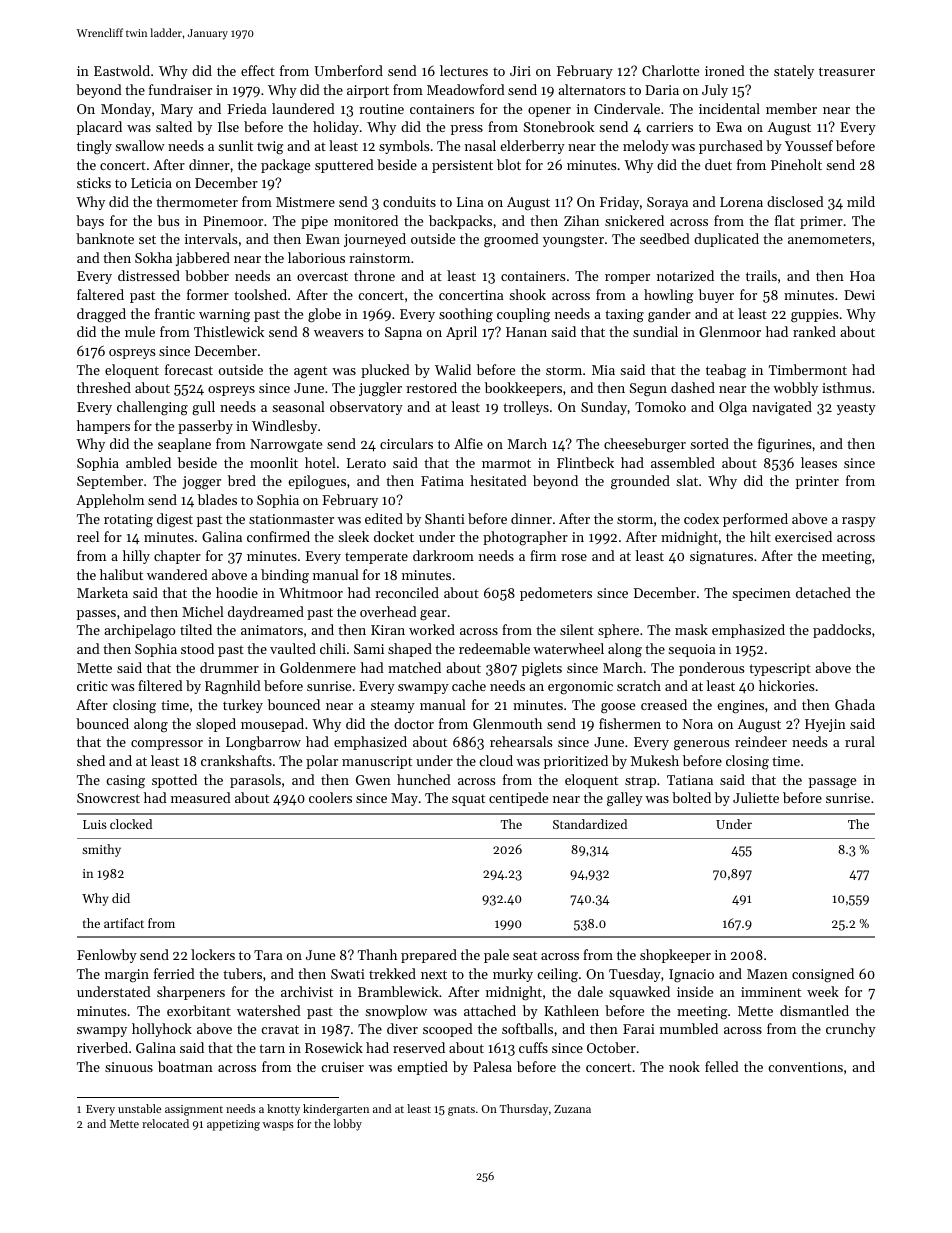  What do you see at coordinates (291, 519) in the page?
I see `stationmaster` at bounding box center [291, 519].
